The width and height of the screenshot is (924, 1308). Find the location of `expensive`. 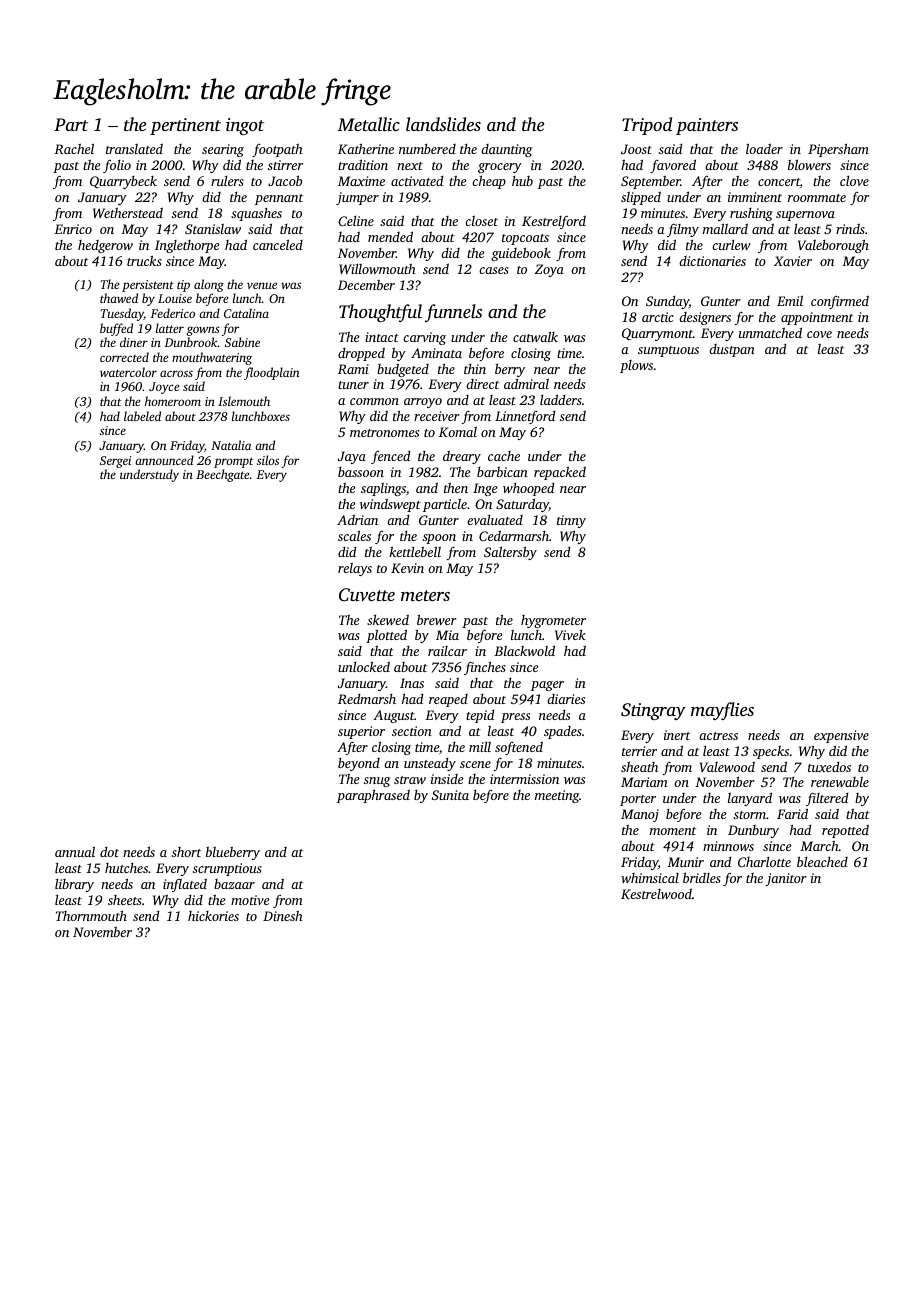

expensive is located at coordinates (841, 736).
